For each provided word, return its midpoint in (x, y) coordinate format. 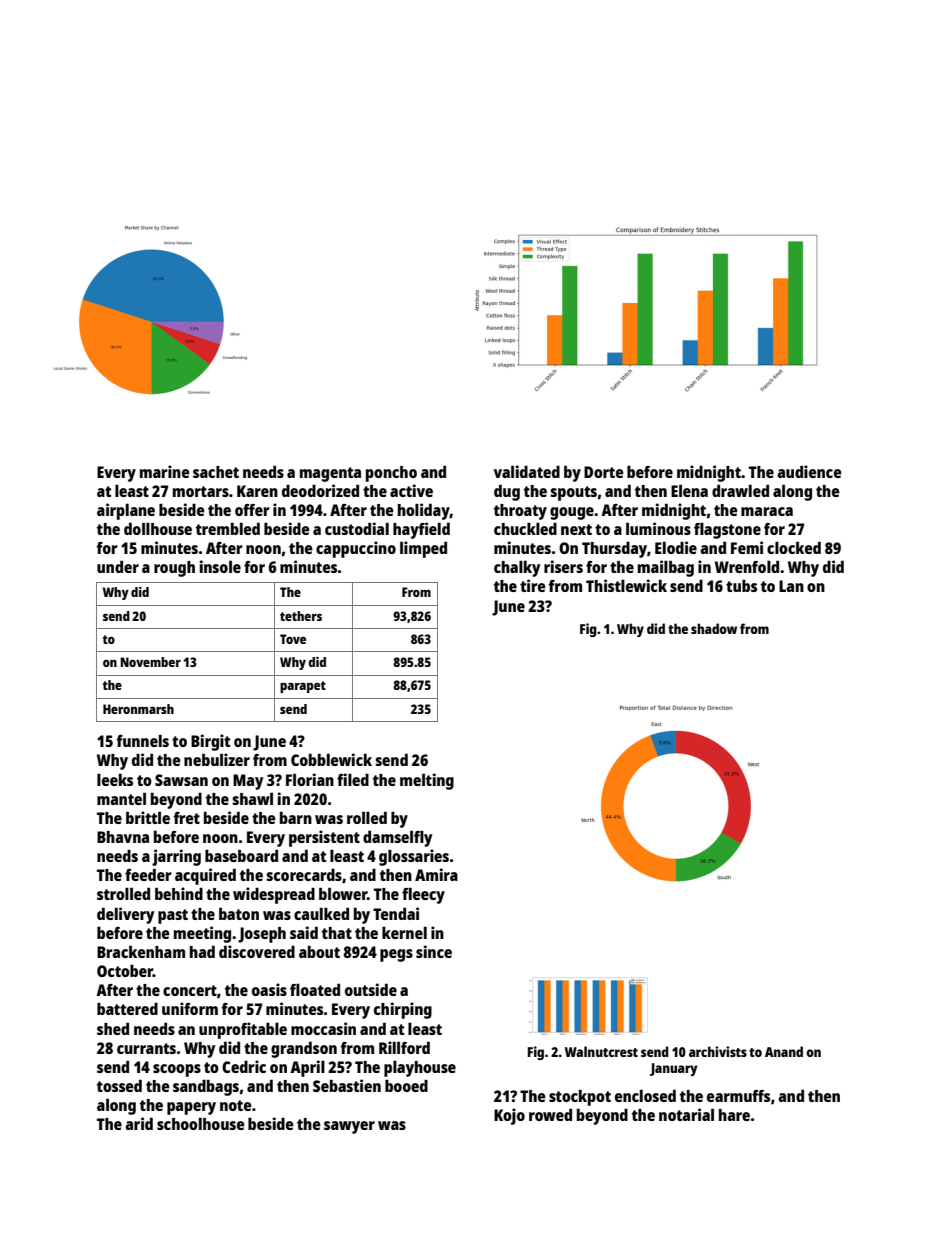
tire (533, 585)
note (236, 1105)
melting (427, 781)
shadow (714, 628)
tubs (741, 586)
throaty (520, 512)
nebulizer (217, 759)
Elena (689, 490)
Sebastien (347, 1085)
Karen (257, 491)
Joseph (262, 935)
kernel (404, 933)
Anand (784, 1051)
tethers (301, 616)
